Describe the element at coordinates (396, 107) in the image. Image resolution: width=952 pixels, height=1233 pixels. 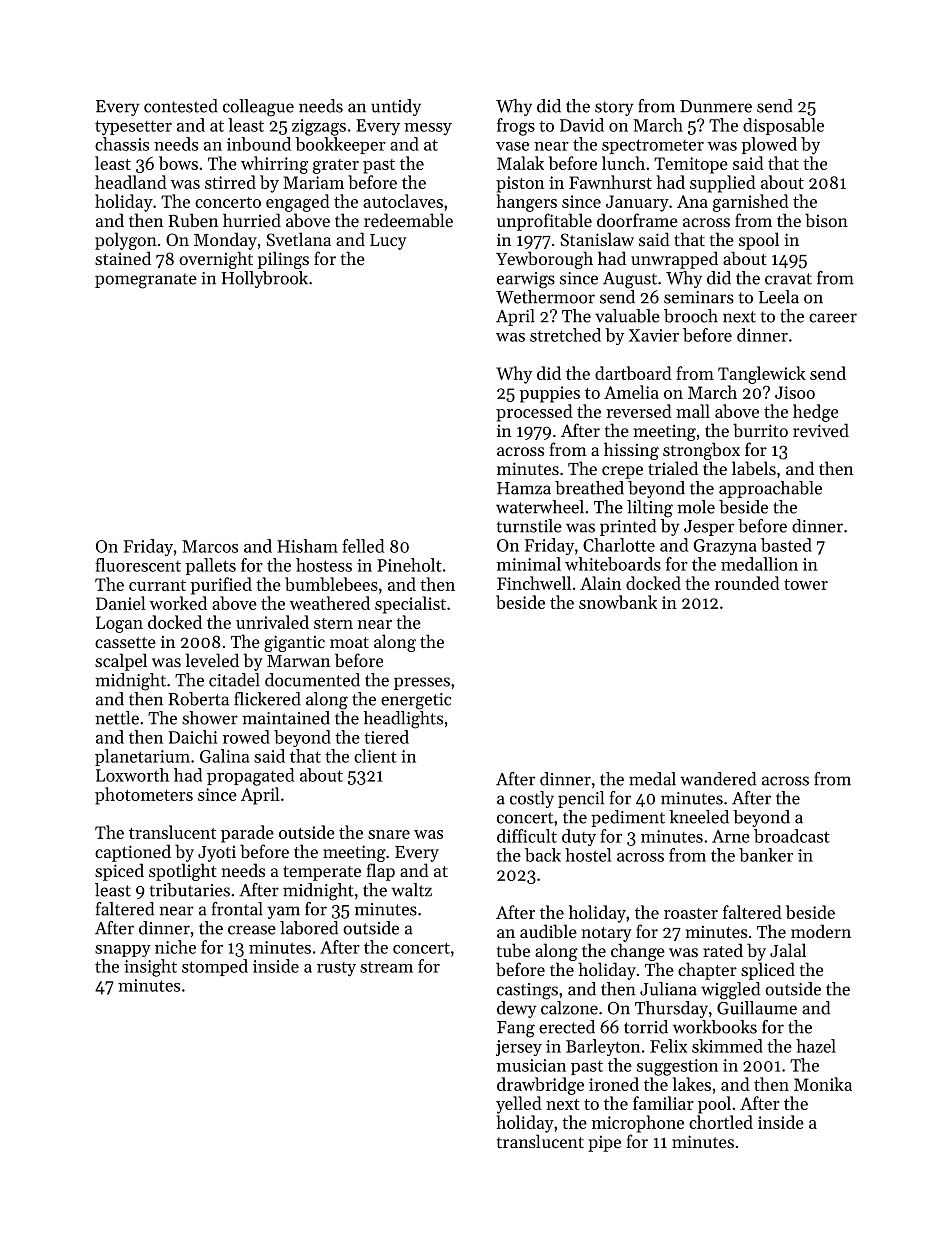
I see `untidy` at that location.
